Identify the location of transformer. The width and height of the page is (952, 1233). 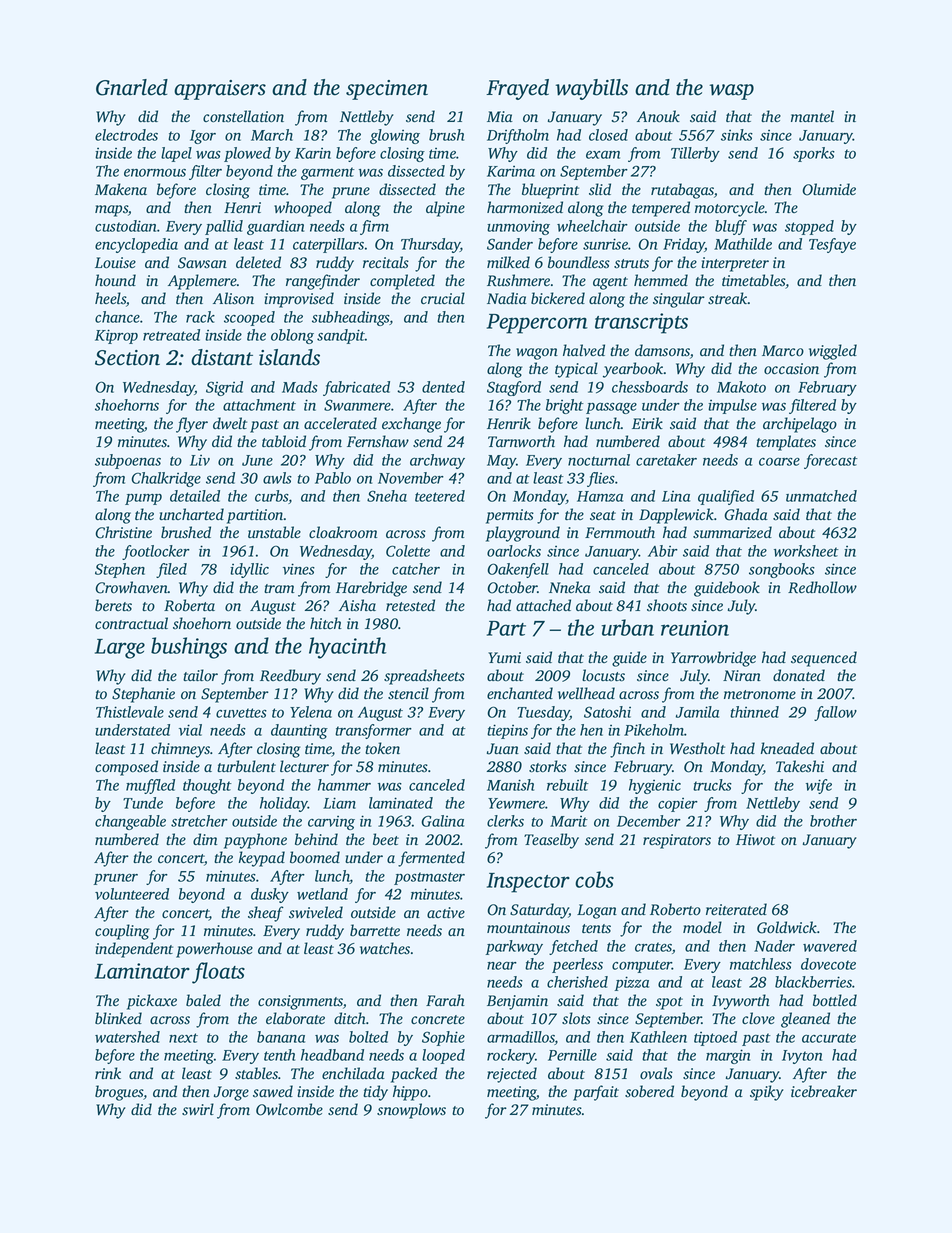
(373, 731).
